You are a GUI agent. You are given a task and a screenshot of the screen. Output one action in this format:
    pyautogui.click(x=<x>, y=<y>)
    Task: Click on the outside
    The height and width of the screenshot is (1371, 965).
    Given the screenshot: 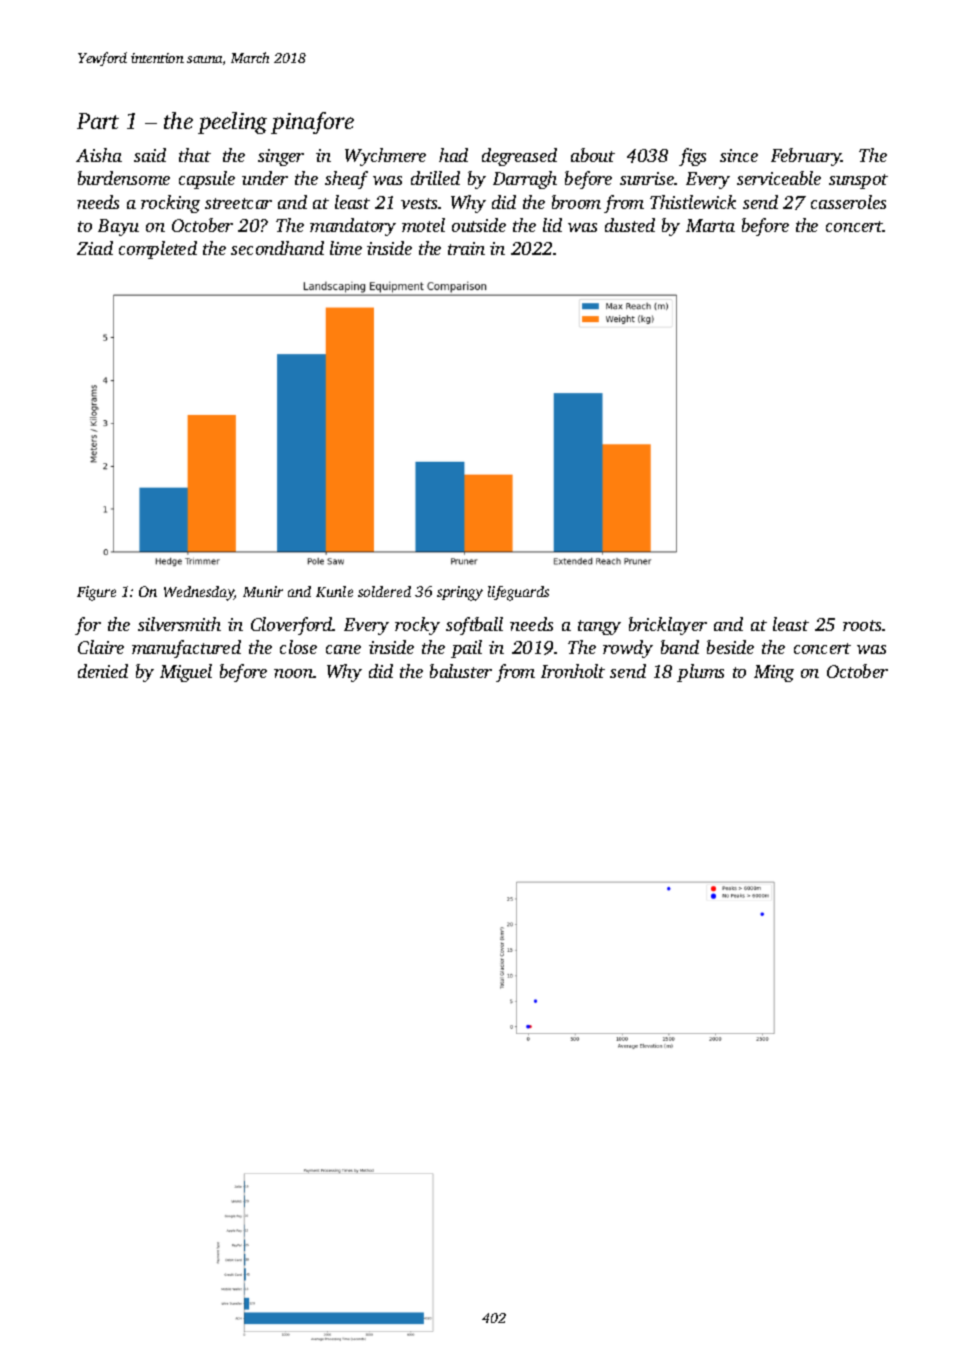 What is the action you would take?
    pyautogui.click(x=479, y=225)
